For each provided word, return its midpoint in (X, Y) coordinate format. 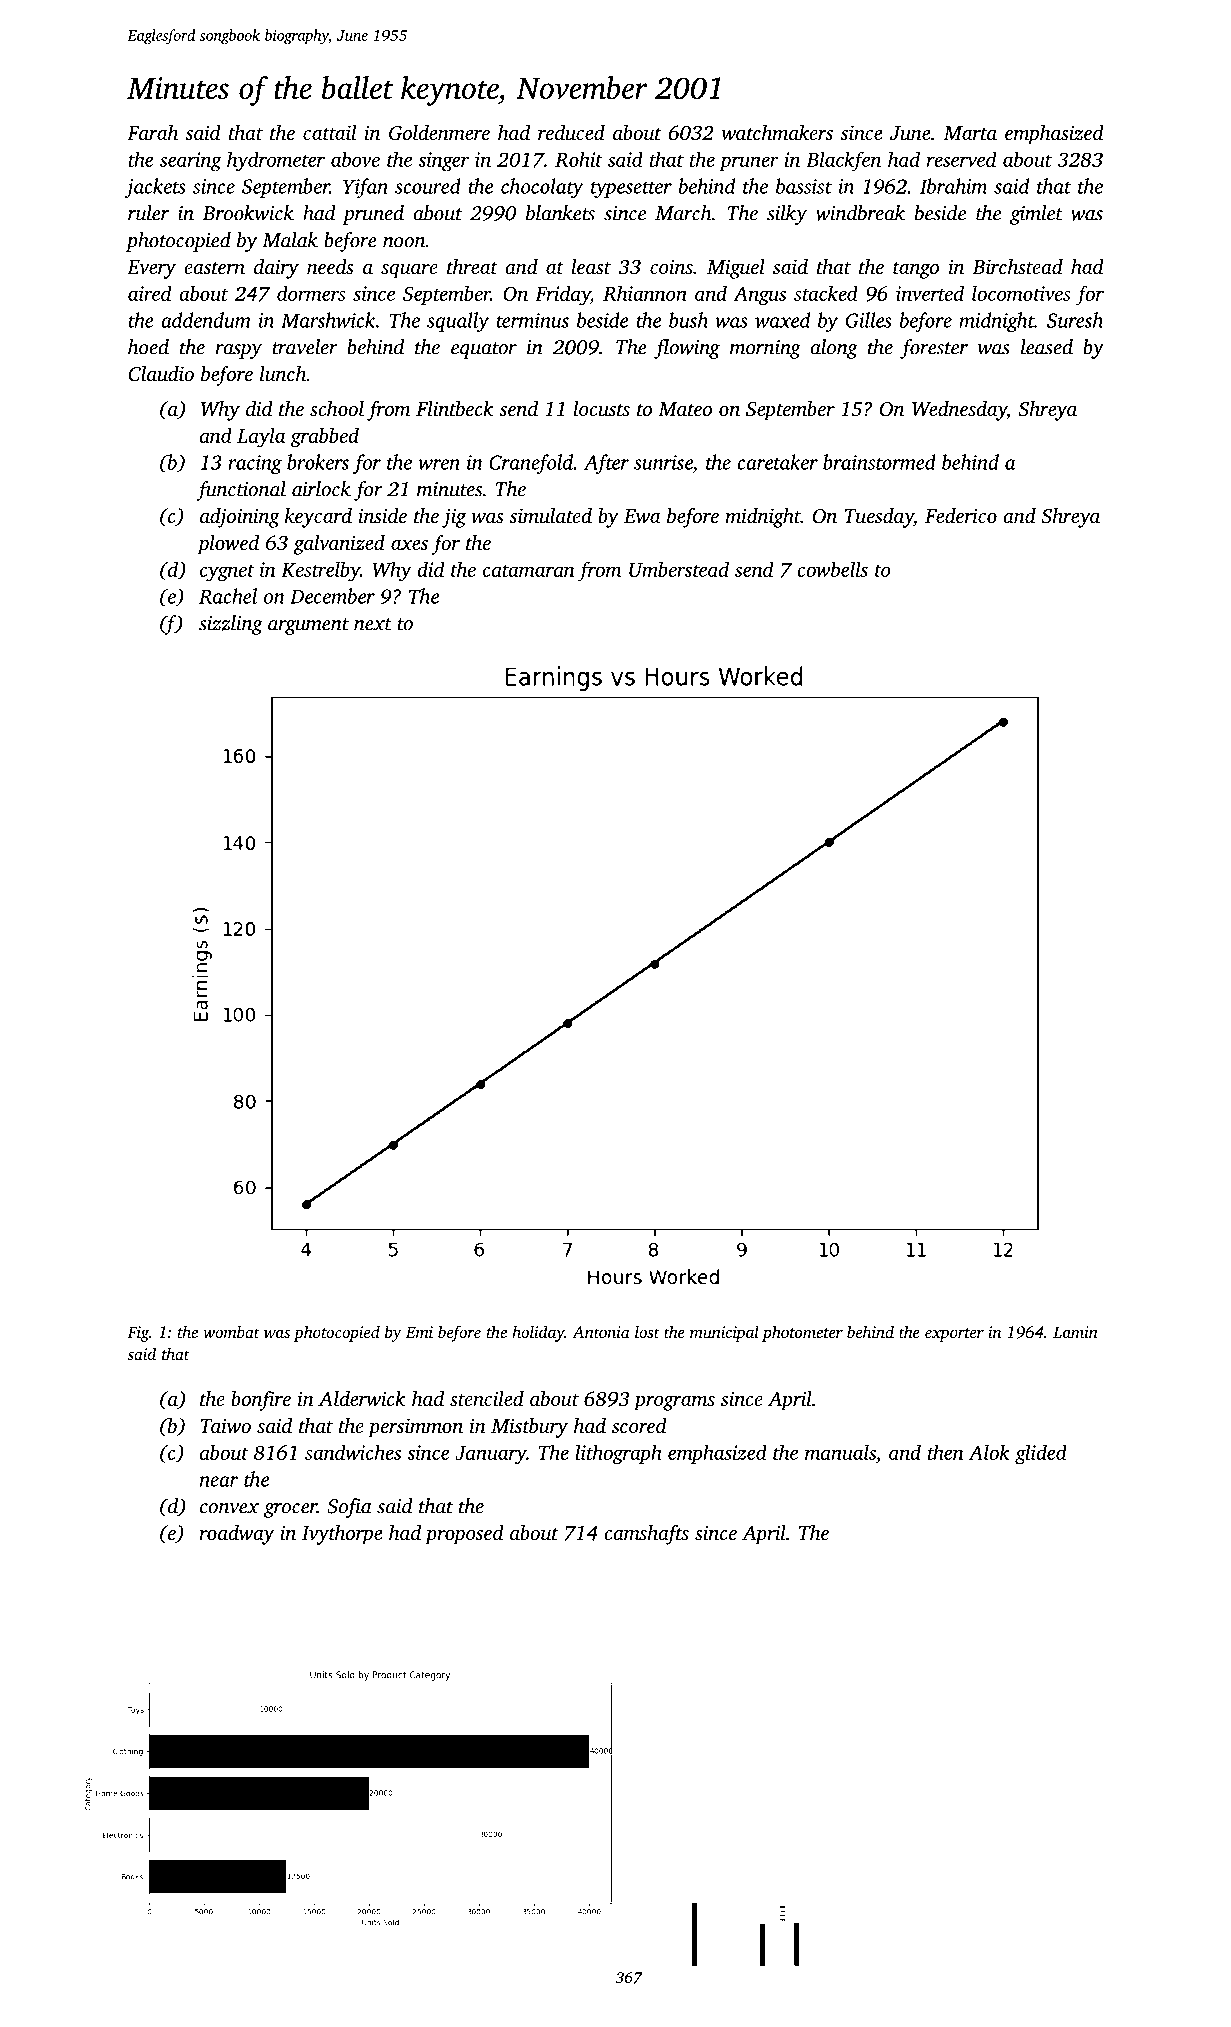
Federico (961, 515)
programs (674, 1403)
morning (765, 349)
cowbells (832, 569)
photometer (802, 1333)
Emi (419, 1332)
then (946, 1452)
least (591, 266)
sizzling (231, 625)
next (373, 624)
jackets (155, 188)
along (834, 349)
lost (647, 1331)
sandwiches (353, 1452)
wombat (231, 1331)
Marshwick (328, 320)
